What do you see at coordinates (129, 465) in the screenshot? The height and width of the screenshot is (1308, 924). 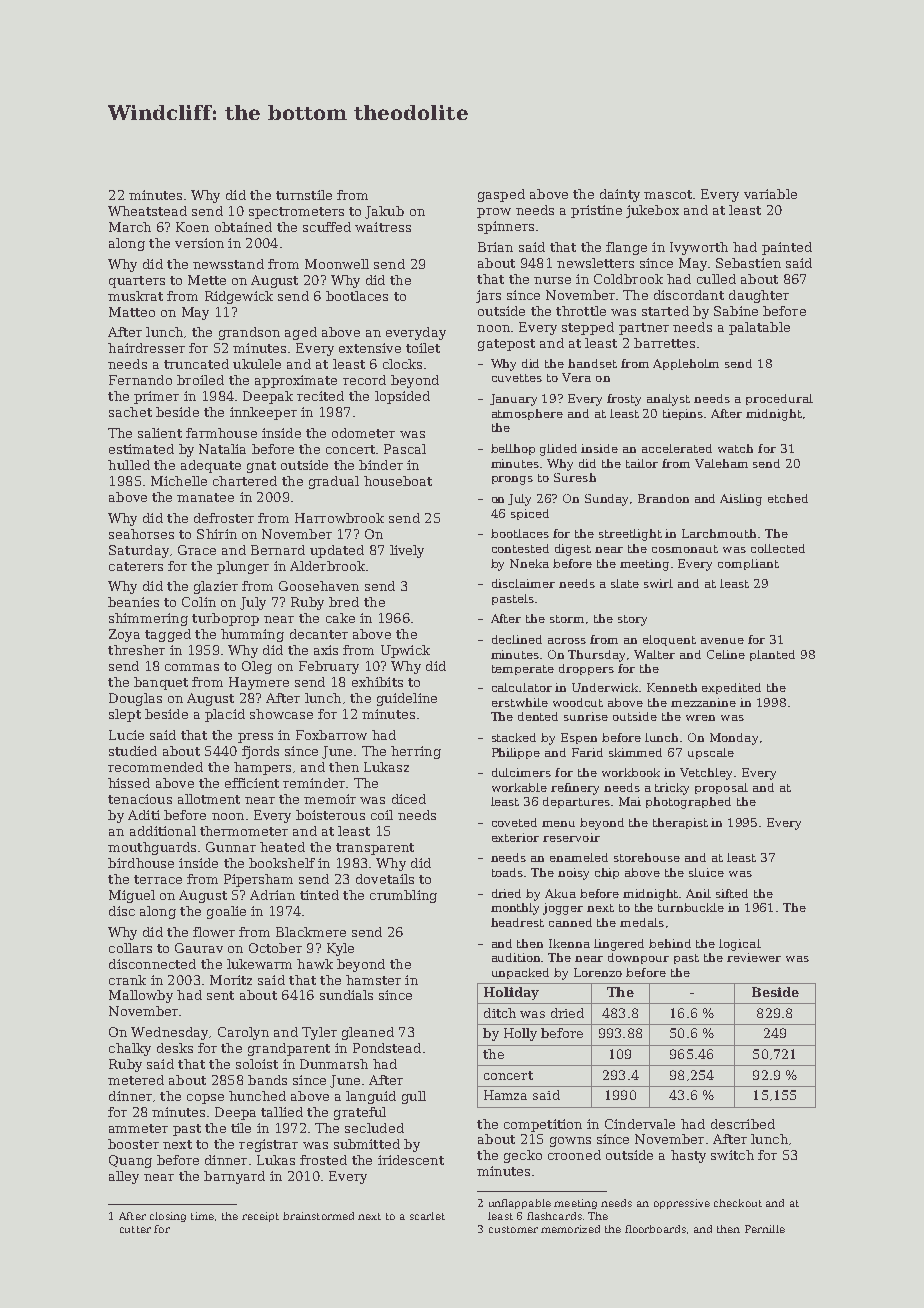 I see `hulled` at bounding box center [129, 465].
